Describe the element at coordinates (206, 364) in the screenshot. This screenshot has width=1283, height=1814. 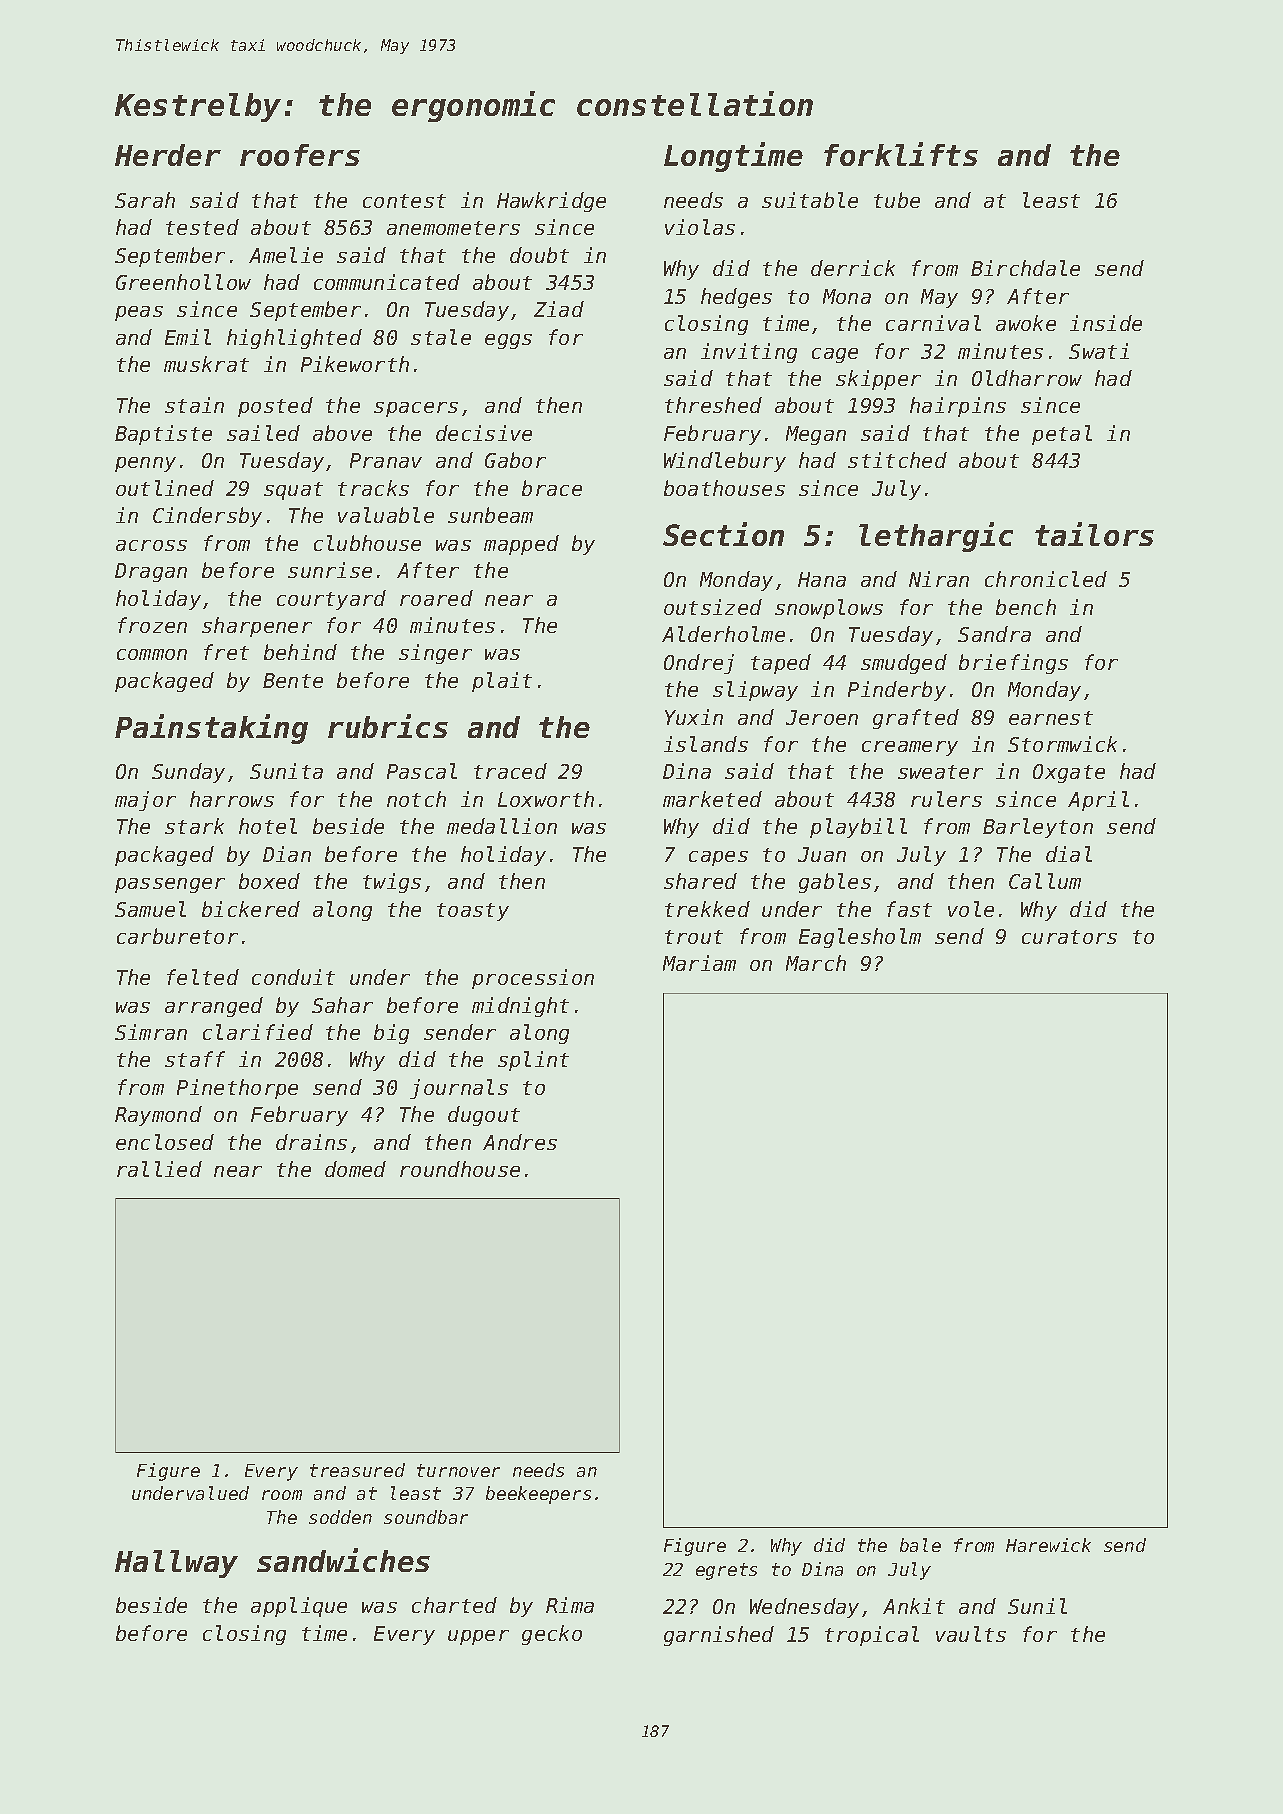
I see `muskrat` at that location.
